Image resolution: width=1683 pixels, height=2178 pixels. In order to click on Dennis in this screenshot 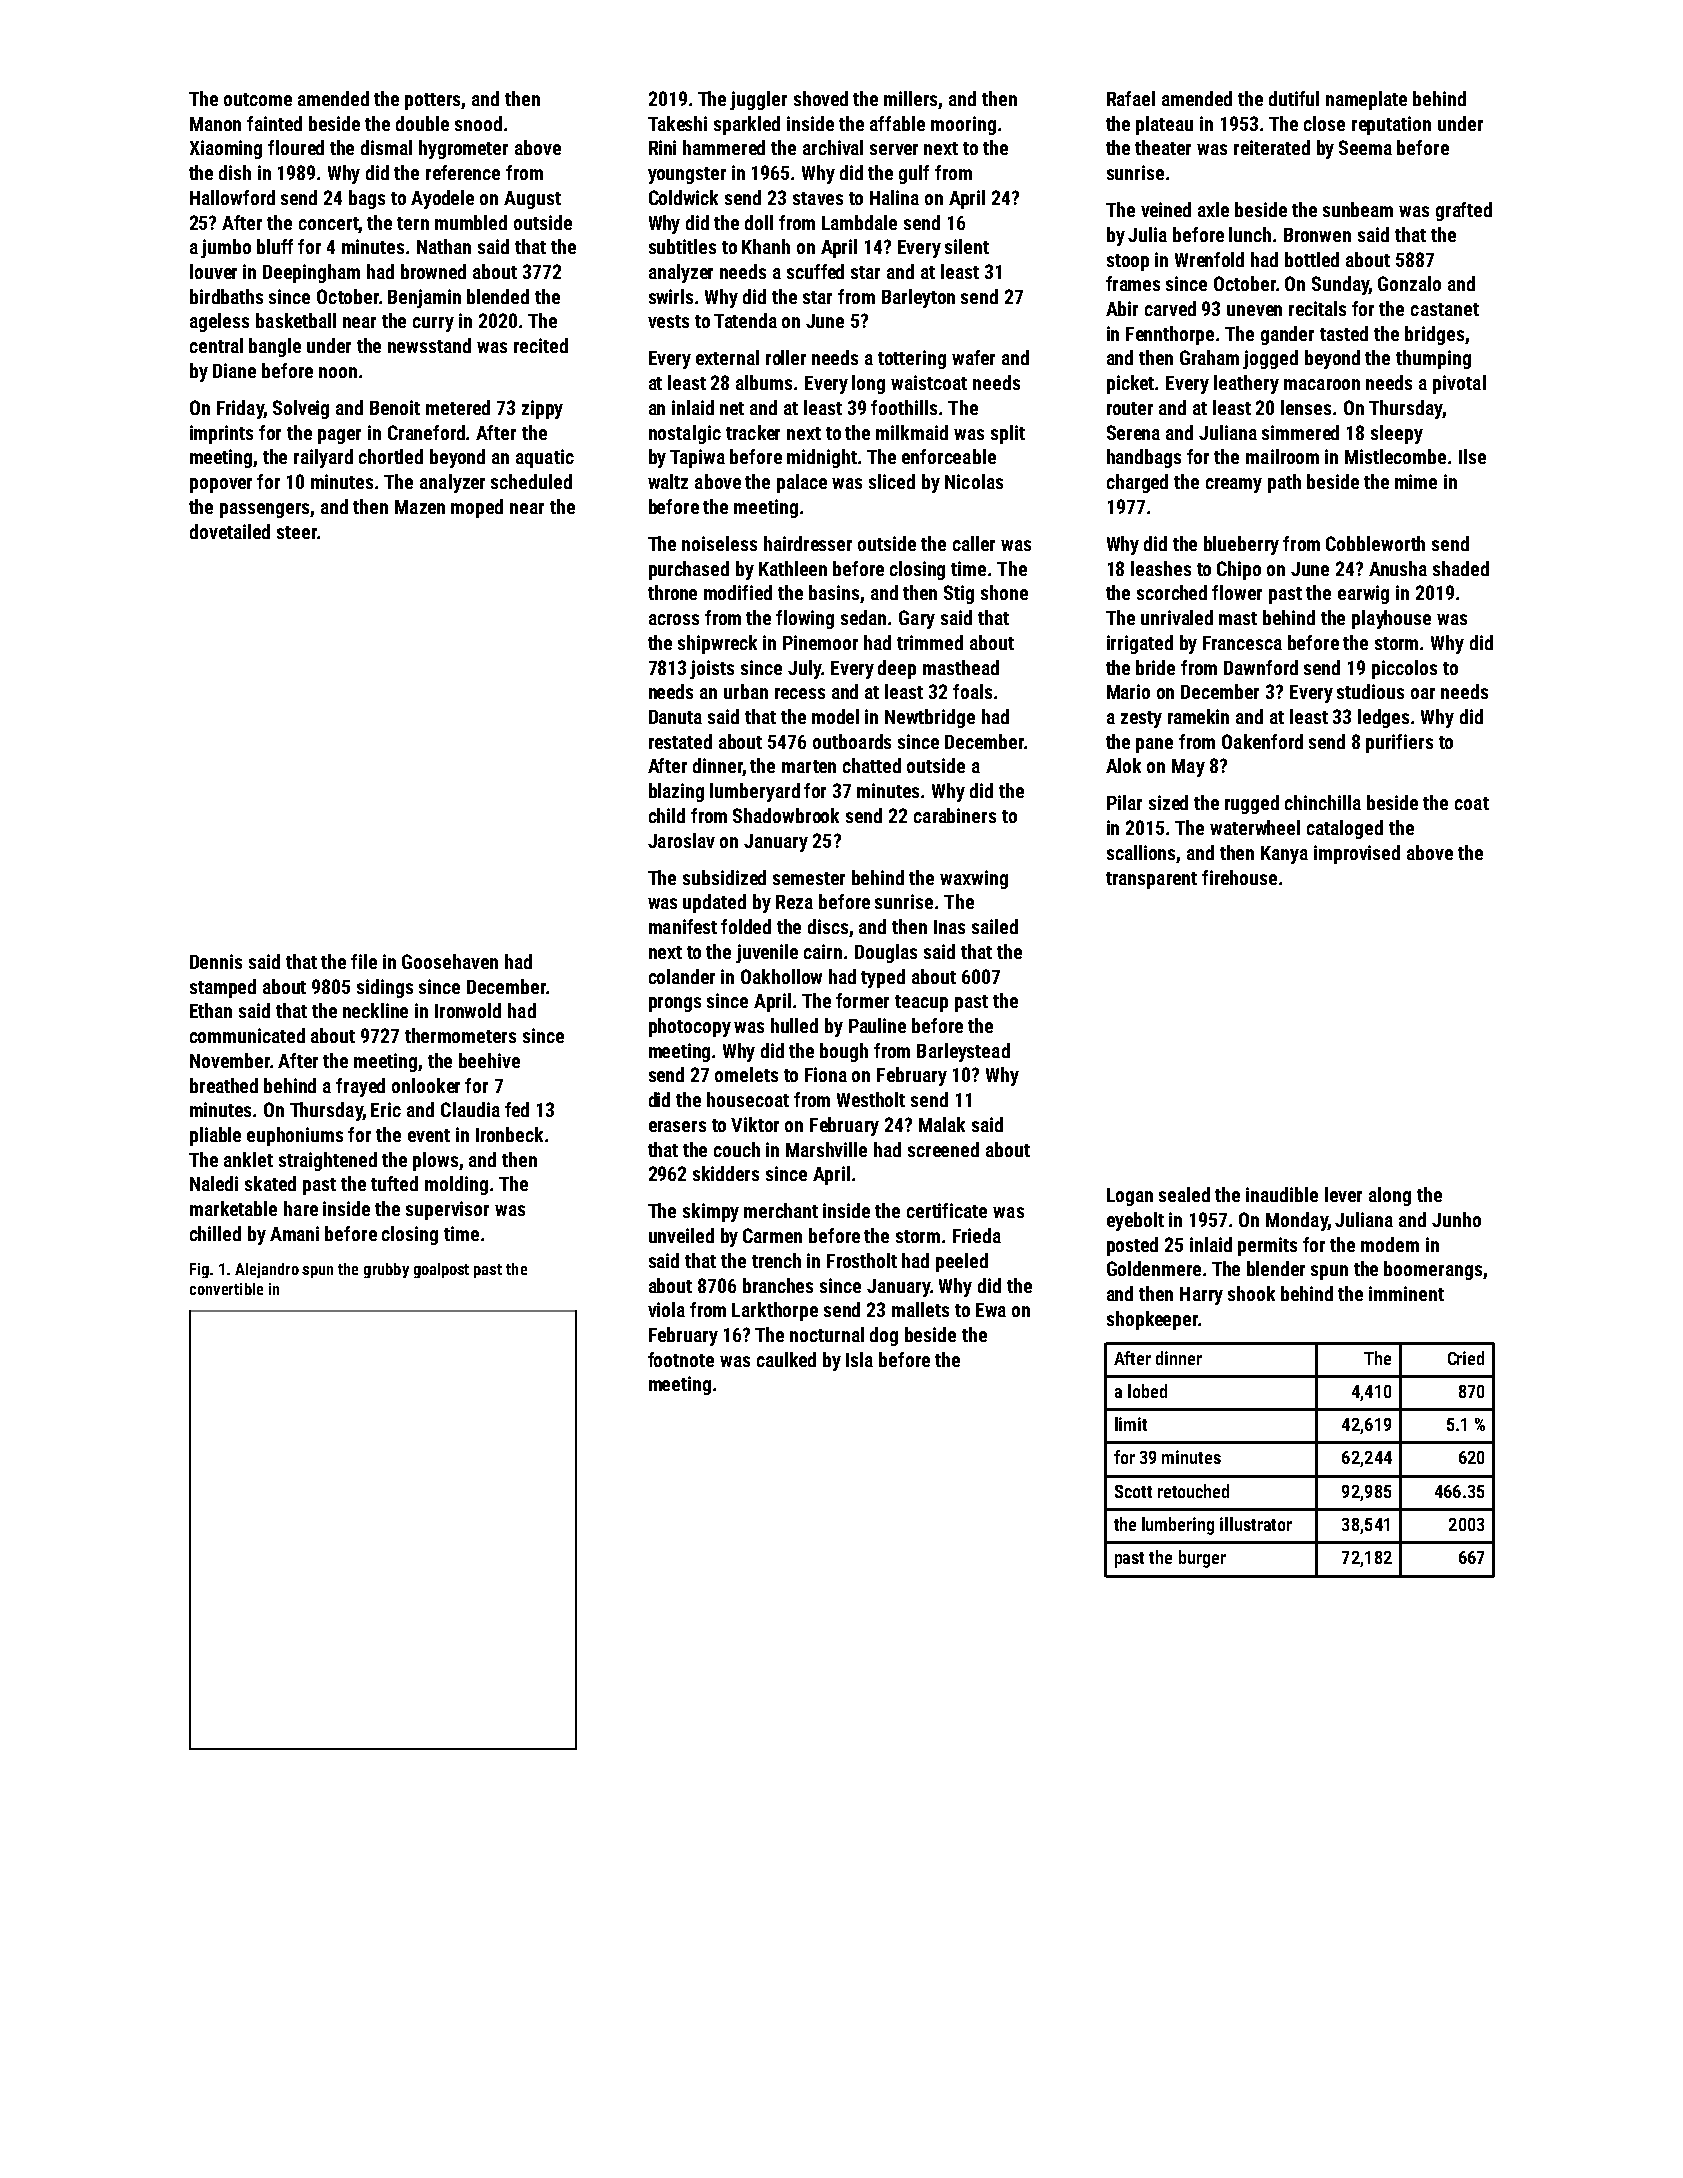, I will do `click(216, 961)`.
